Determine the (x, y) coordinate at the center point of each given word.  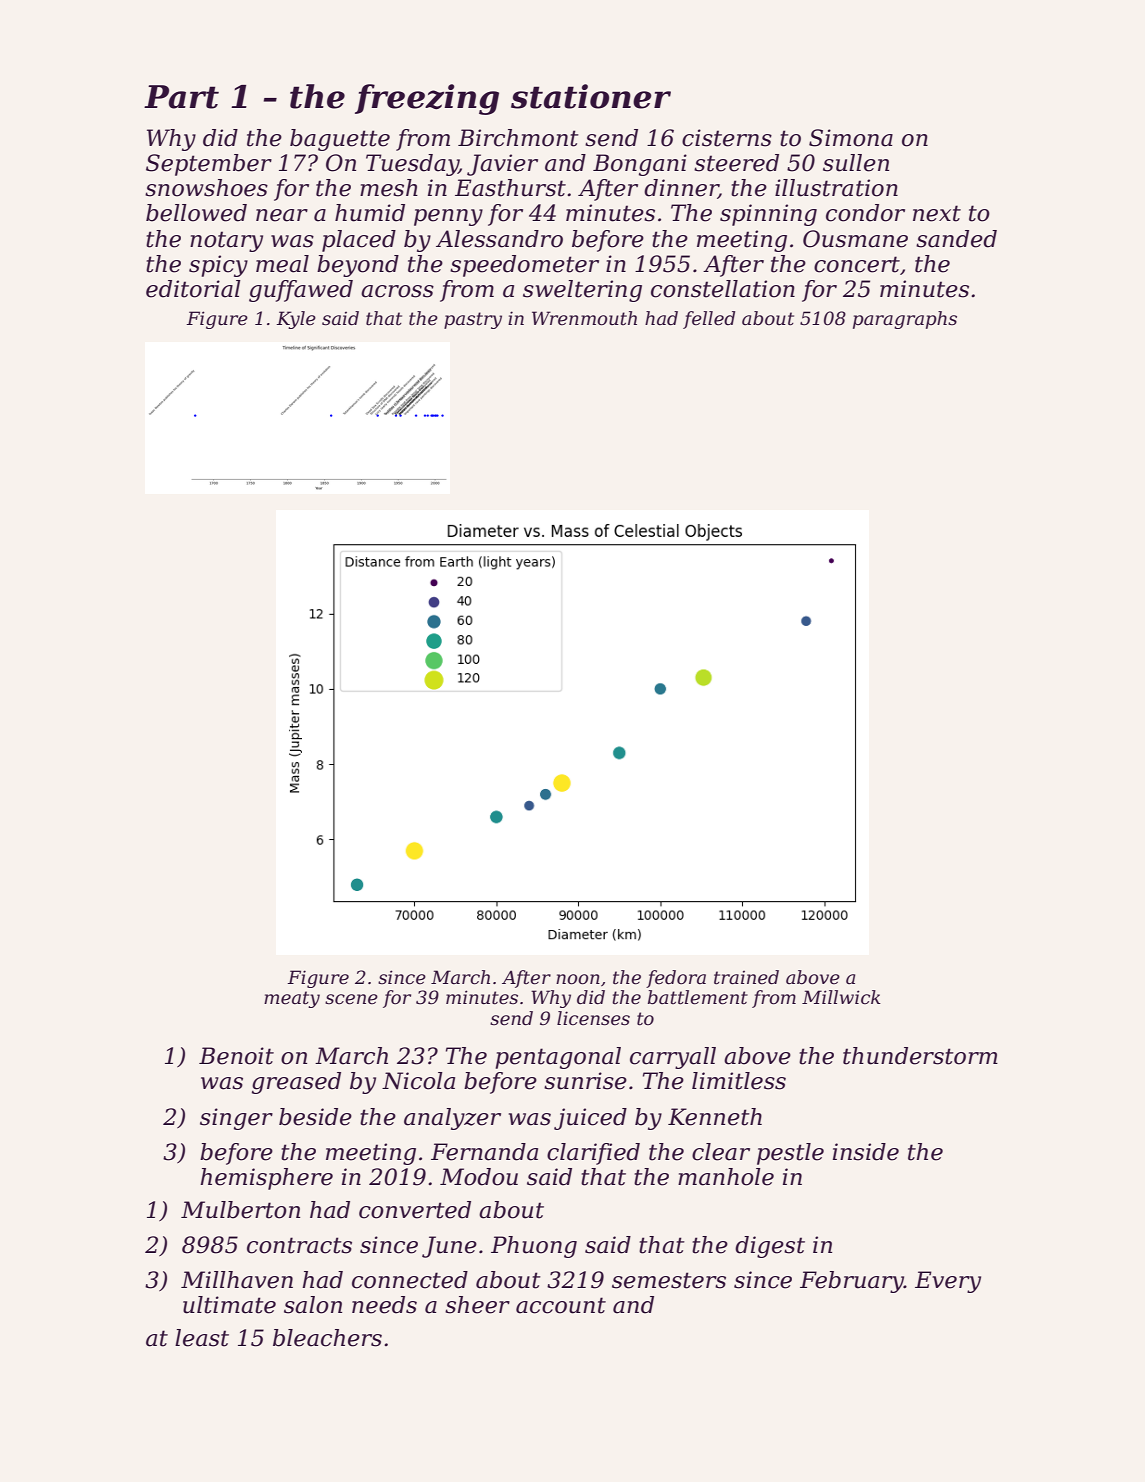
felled (709, 320)
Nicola (418, 1081)
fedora (676, 979)
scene (351, 999)
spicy (218, 266)
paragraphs (905, 320)
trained (746, 977)
